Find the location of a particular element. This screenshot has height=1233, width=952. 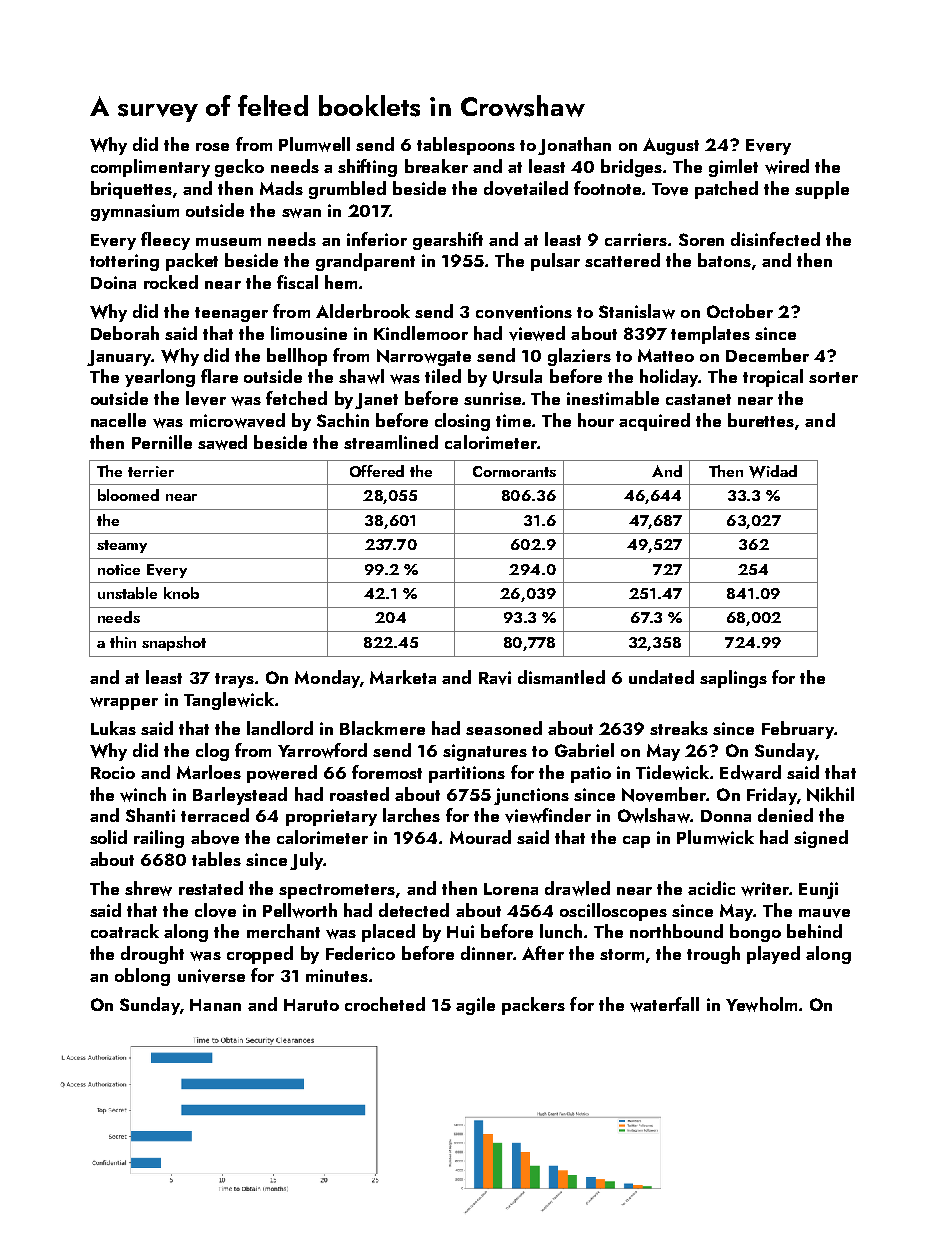

flare is located at coordinates (219, 376).
